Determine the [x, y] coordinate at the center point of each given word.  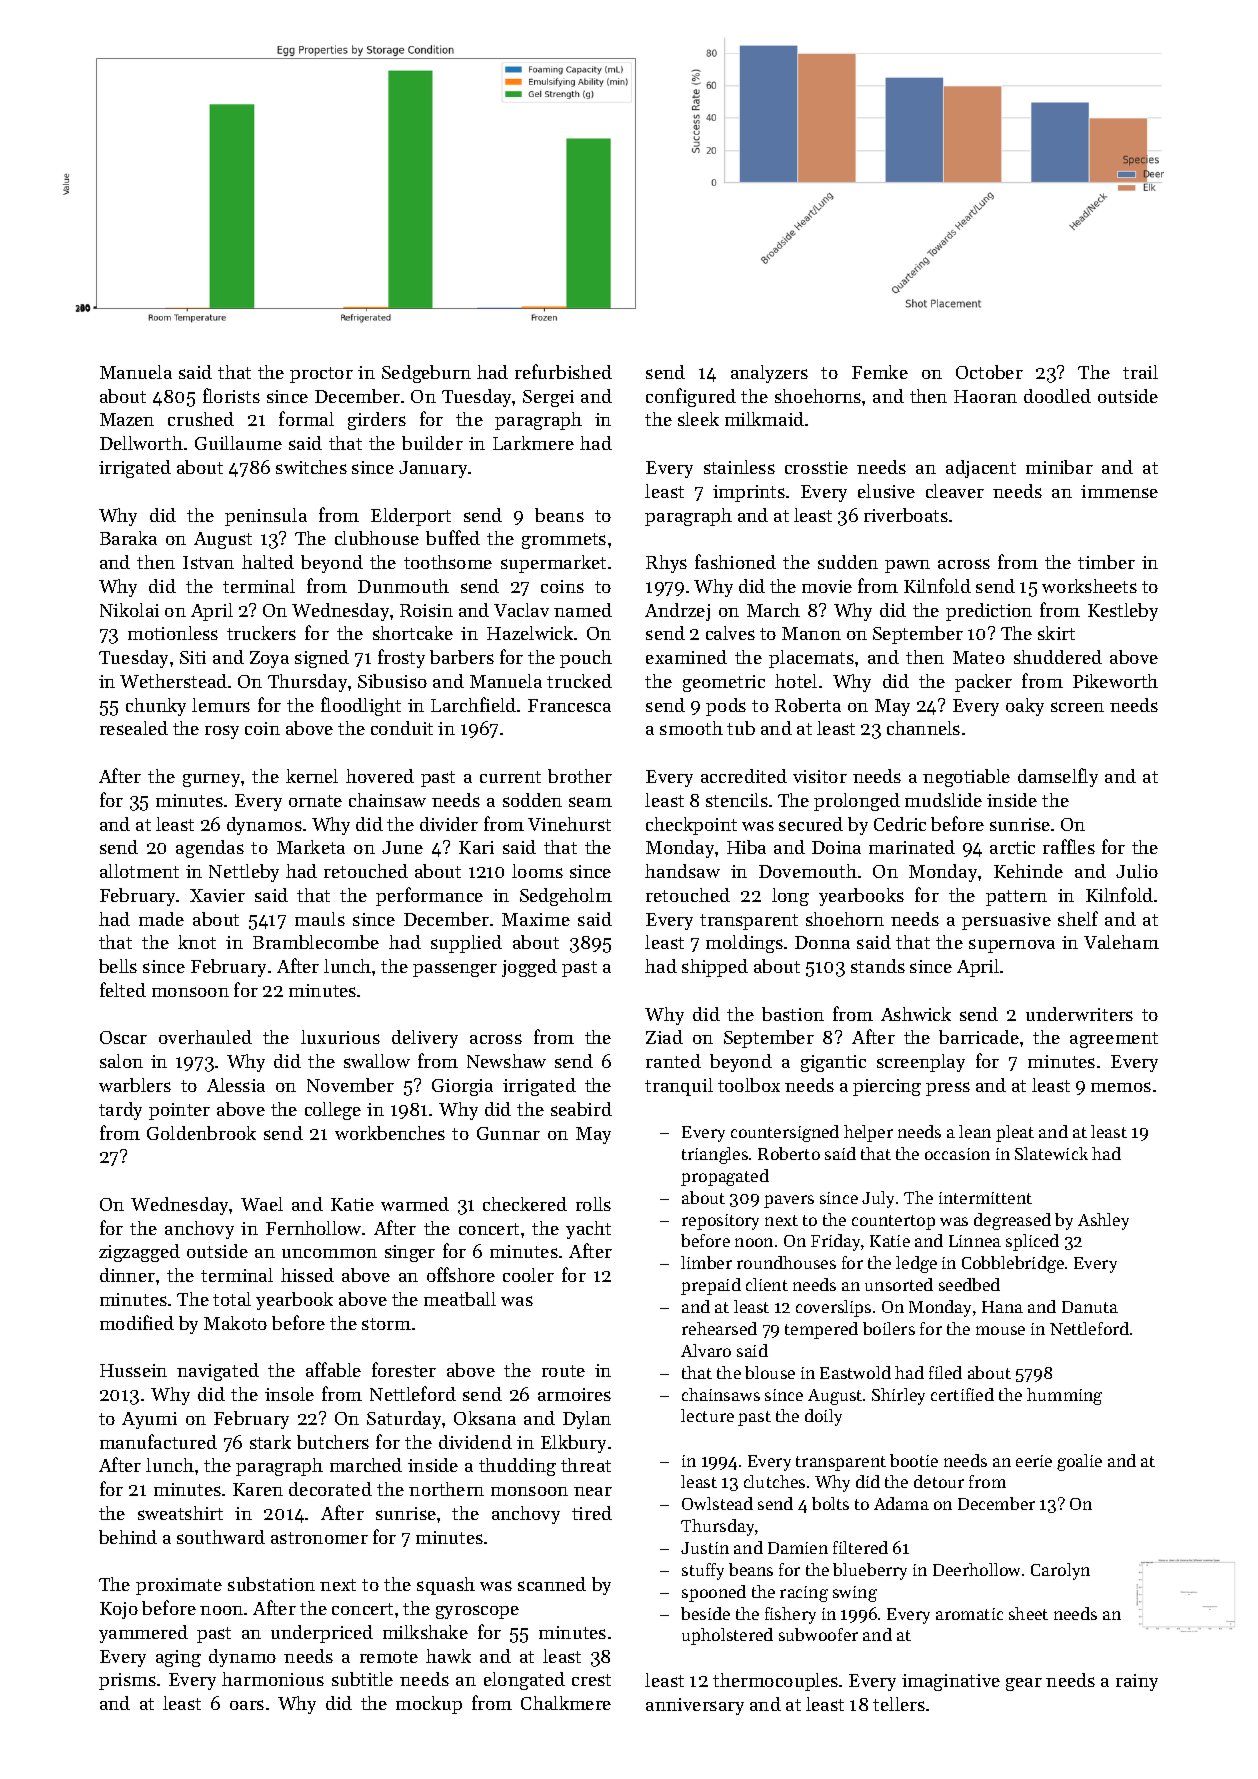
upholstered [727, 1636]
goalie [1079, 1462]
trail [1140, 372]
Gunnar [508, 1133]
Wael [262, 1204]
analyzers [769, 374]
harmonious [273, 1679]
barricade [979, 1037]
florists [231, 395]
